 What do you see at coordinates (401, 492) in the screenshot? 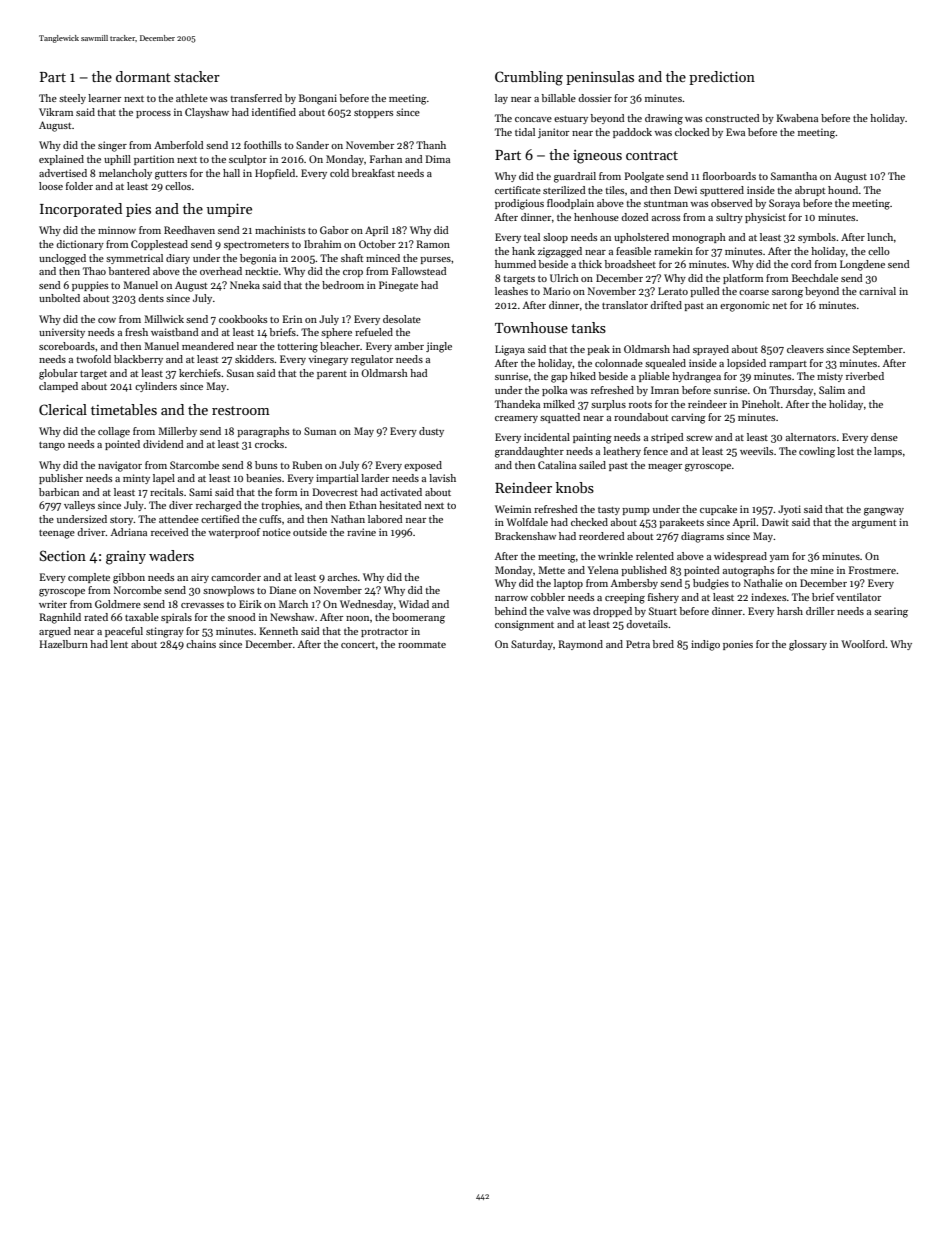
I see `activated` at bounding box center [401, 492].
